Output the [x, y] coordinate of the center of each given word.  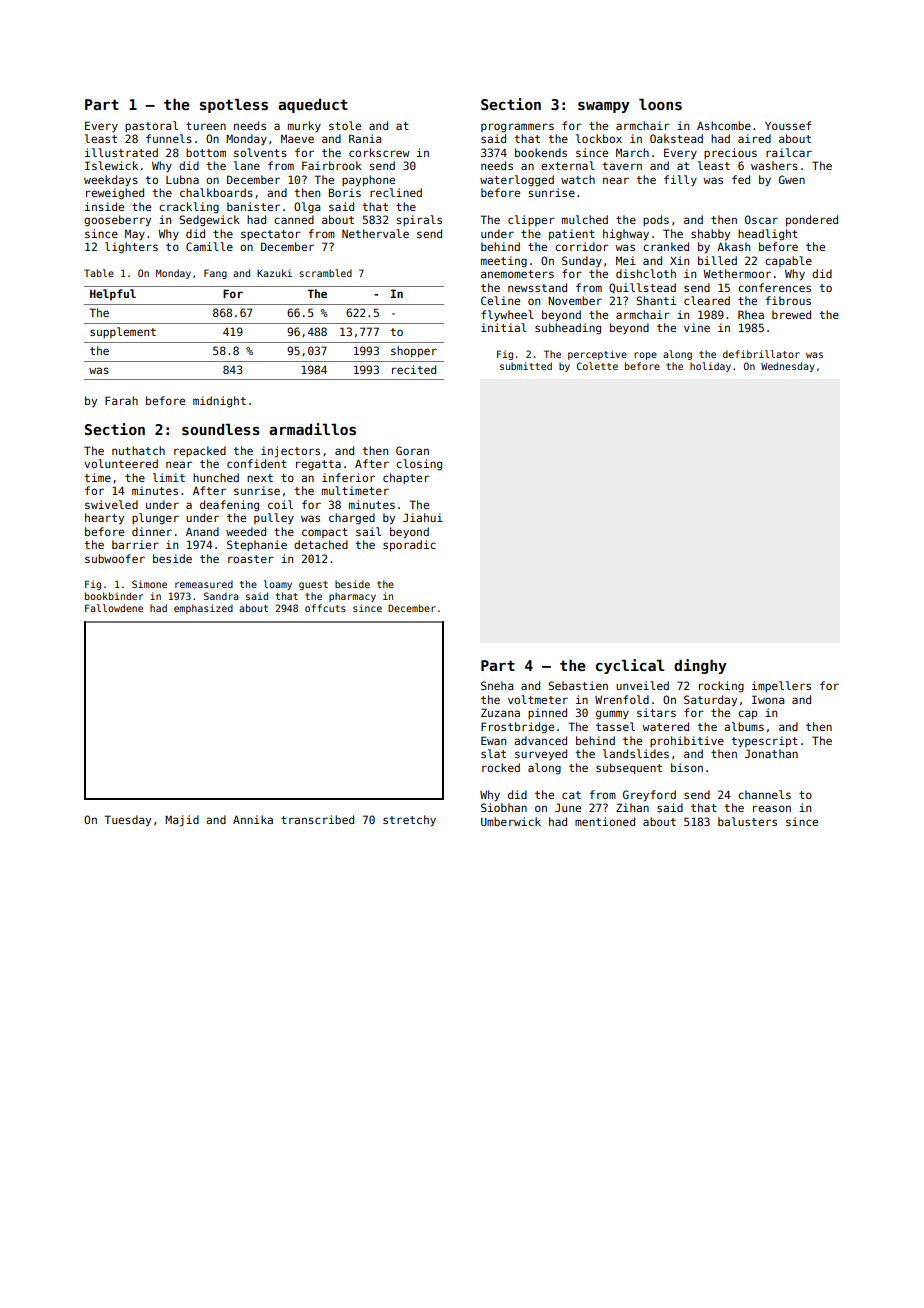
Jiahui [423, 517]
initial [504, 327]
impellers [781, 686]
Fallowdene [114, 608]
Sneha [497, 685]
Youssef [788, 125]
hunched [216, 477]
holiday [710, 367]
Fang [215, 274]
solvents [260, 152]
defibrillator [761, 354]
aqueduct [313, 106]
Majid [182, 821]
